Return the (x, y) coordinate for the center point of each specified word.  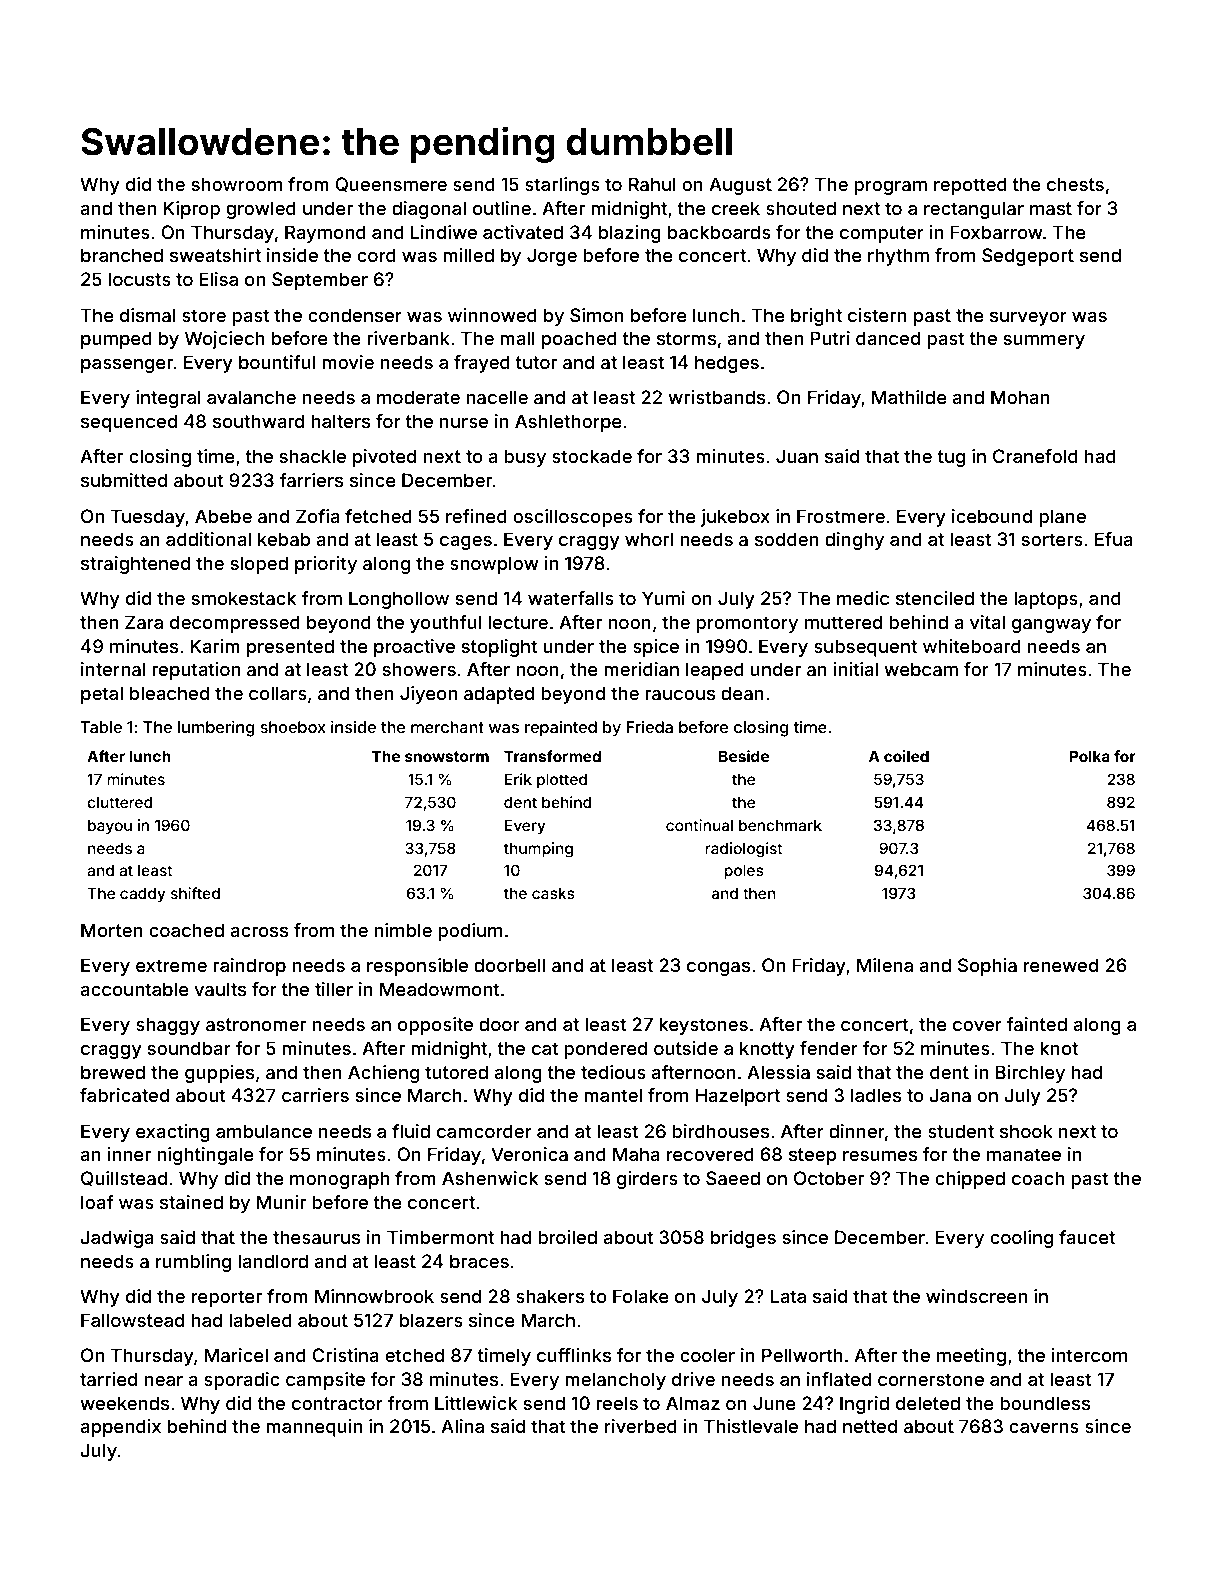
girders (647, 1180)
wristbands (716, 397)
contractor (337, 1403)
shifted (195, 893)
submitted (124, 480)
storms (686, 338)
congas (718, 969)
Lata (788, 1296)
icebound (992, 516)
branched (122, 255)
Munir (281, 1202)
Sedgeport (1028, 257)
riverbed (641, 1426)
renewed (1061, 965)
